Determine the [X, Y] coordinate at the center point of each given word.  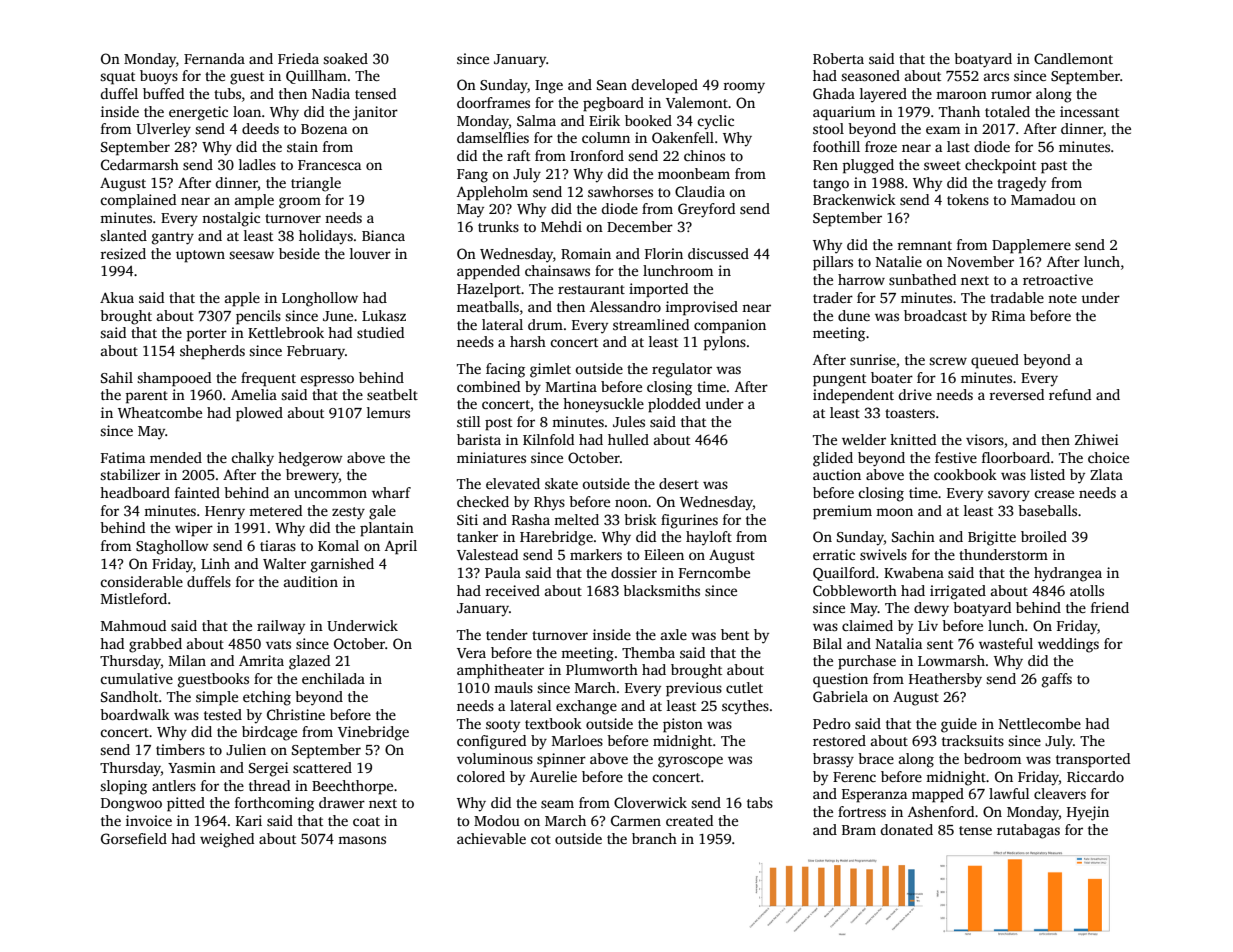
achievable [491, 838]
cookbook [965, 474]
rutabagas [1028, 831]
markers [596, 554]
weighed [227, 840]
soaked [345, 58]
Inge [549, 87]
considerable [141, 581]
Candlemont [1073, 58]
